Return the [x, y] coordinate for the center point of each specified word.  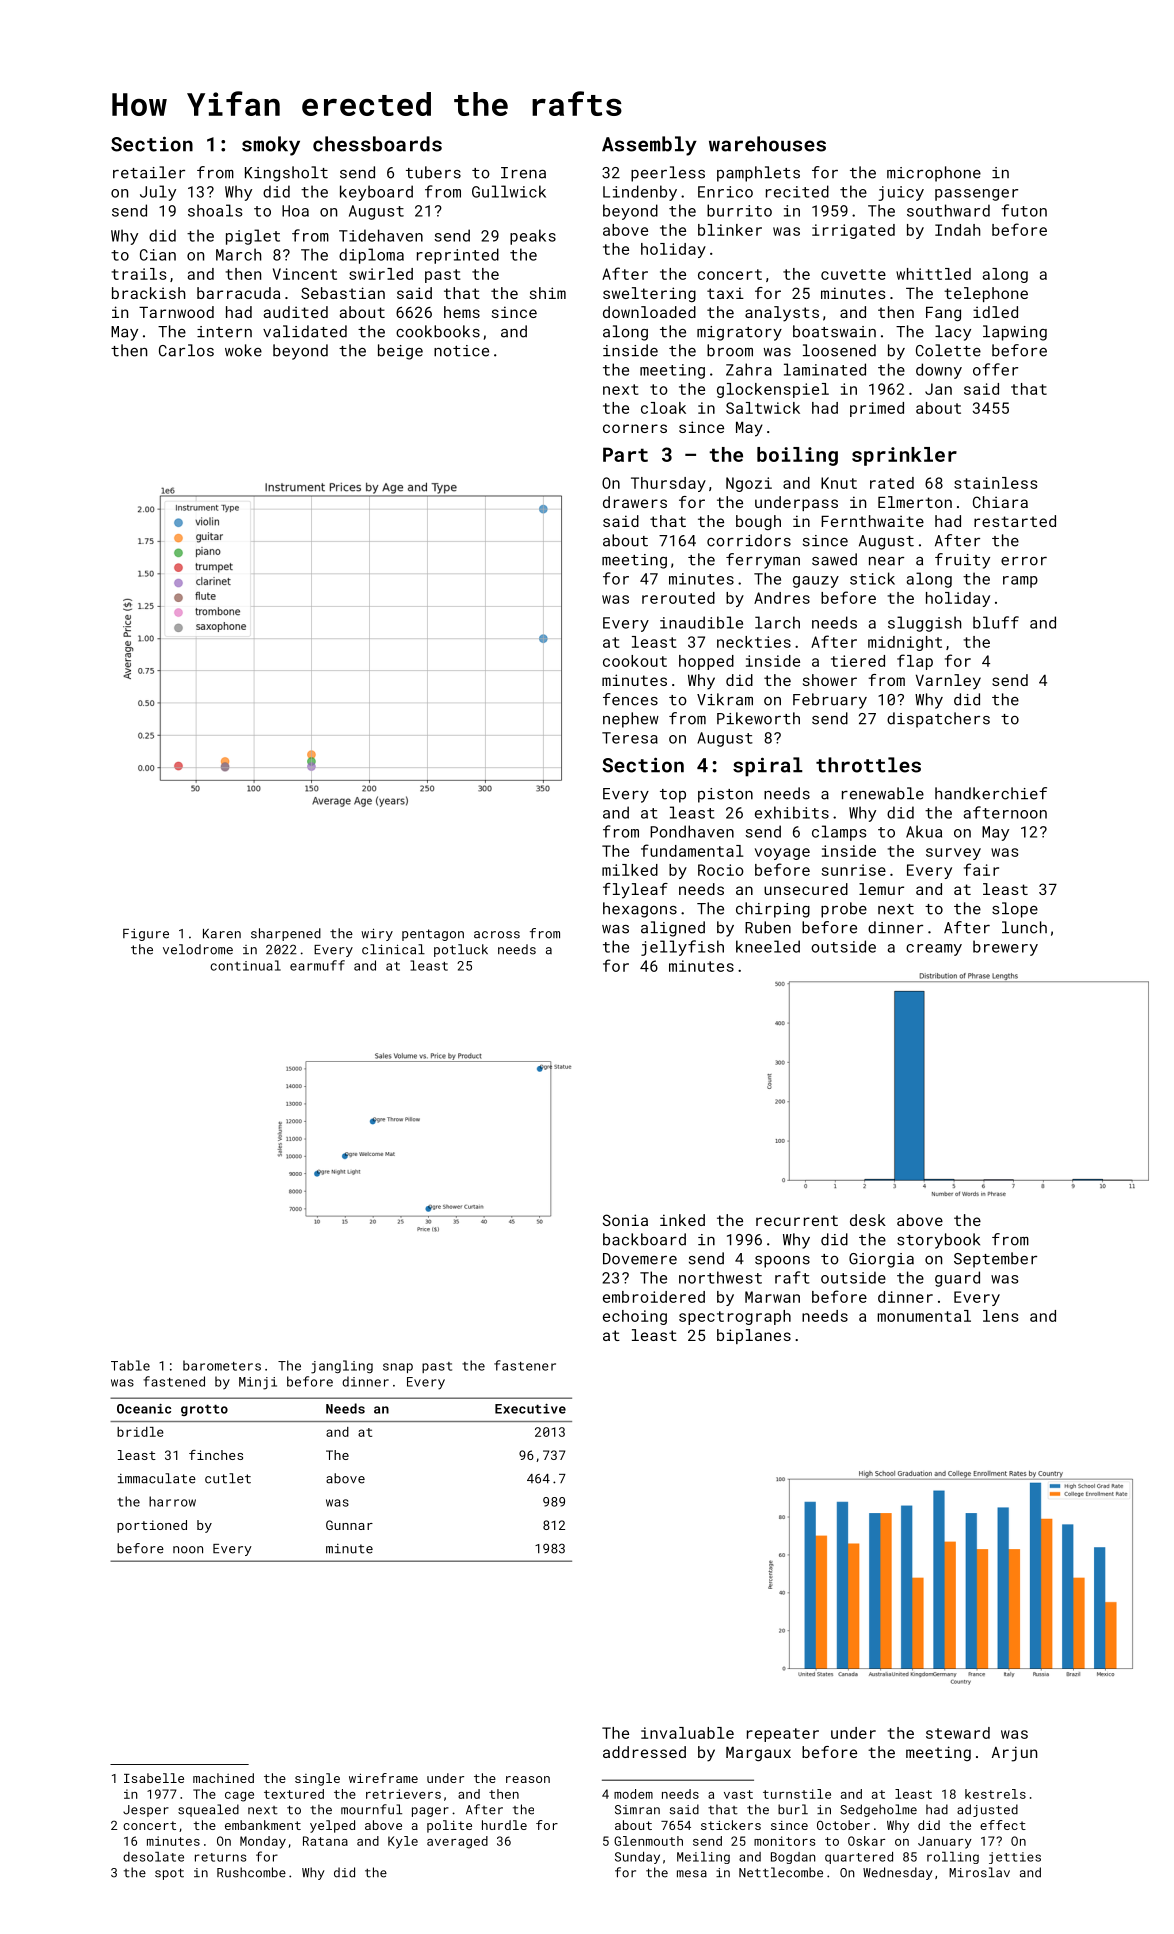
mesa [692, 1874]
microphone [934, 174]
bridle [140, 1432]
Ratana [325, 1841]
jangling [342, 1367]
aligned [673, 929]
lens [1001, 1316]
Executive [530, 1409]
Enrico [725, 192]
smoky [271, 146]
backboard [644, 1239]
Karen [222, 934]
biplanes [754, 1336]
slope [1015, 910]
